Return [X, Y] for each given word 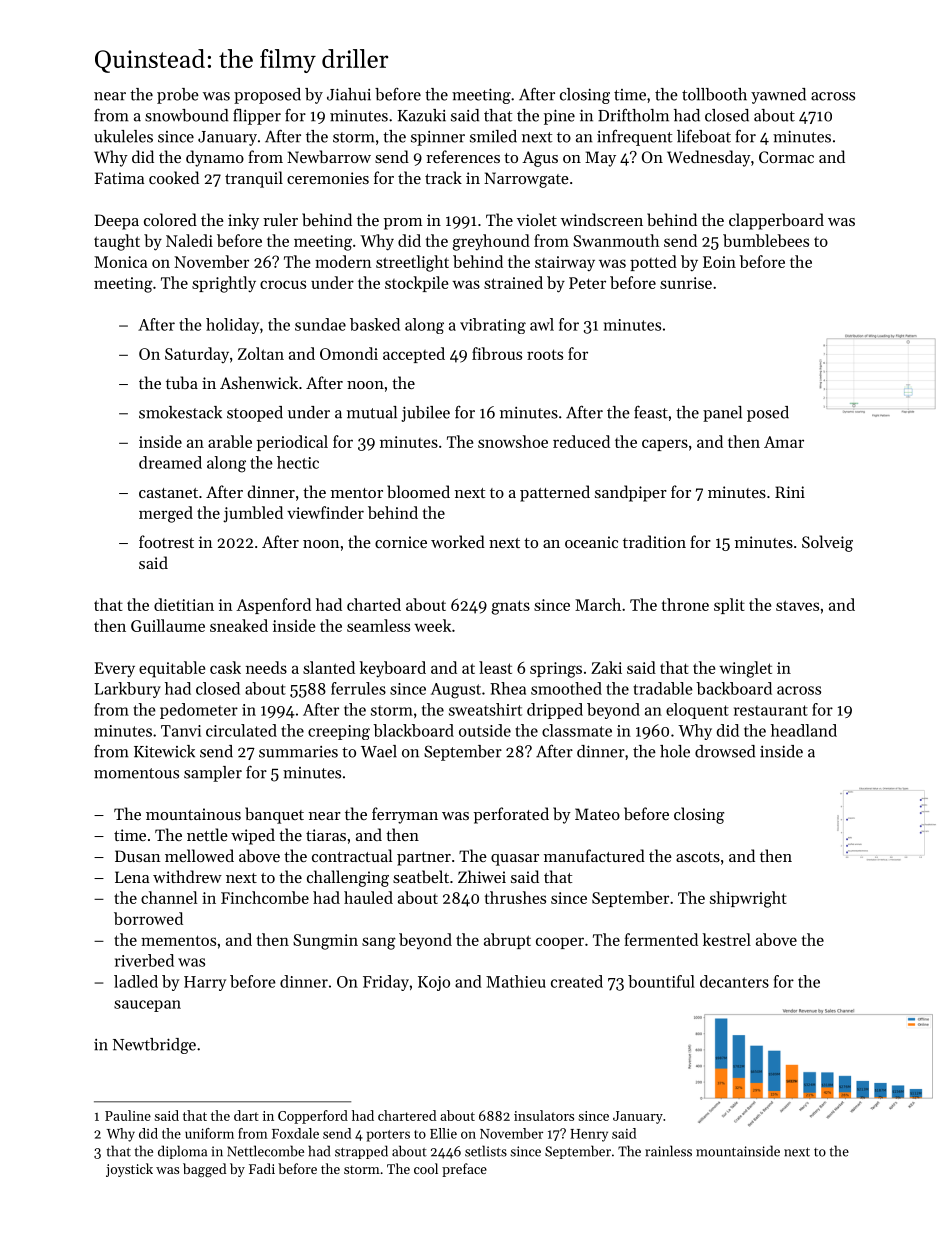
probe [178, 96]
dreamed [170, 462]
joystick [129, 1170]
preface [464, 1170]
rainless [668, 1151]
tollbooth [714, 94]
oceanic [591, 542]
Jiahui [349, 94]
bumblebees [766, 240]
